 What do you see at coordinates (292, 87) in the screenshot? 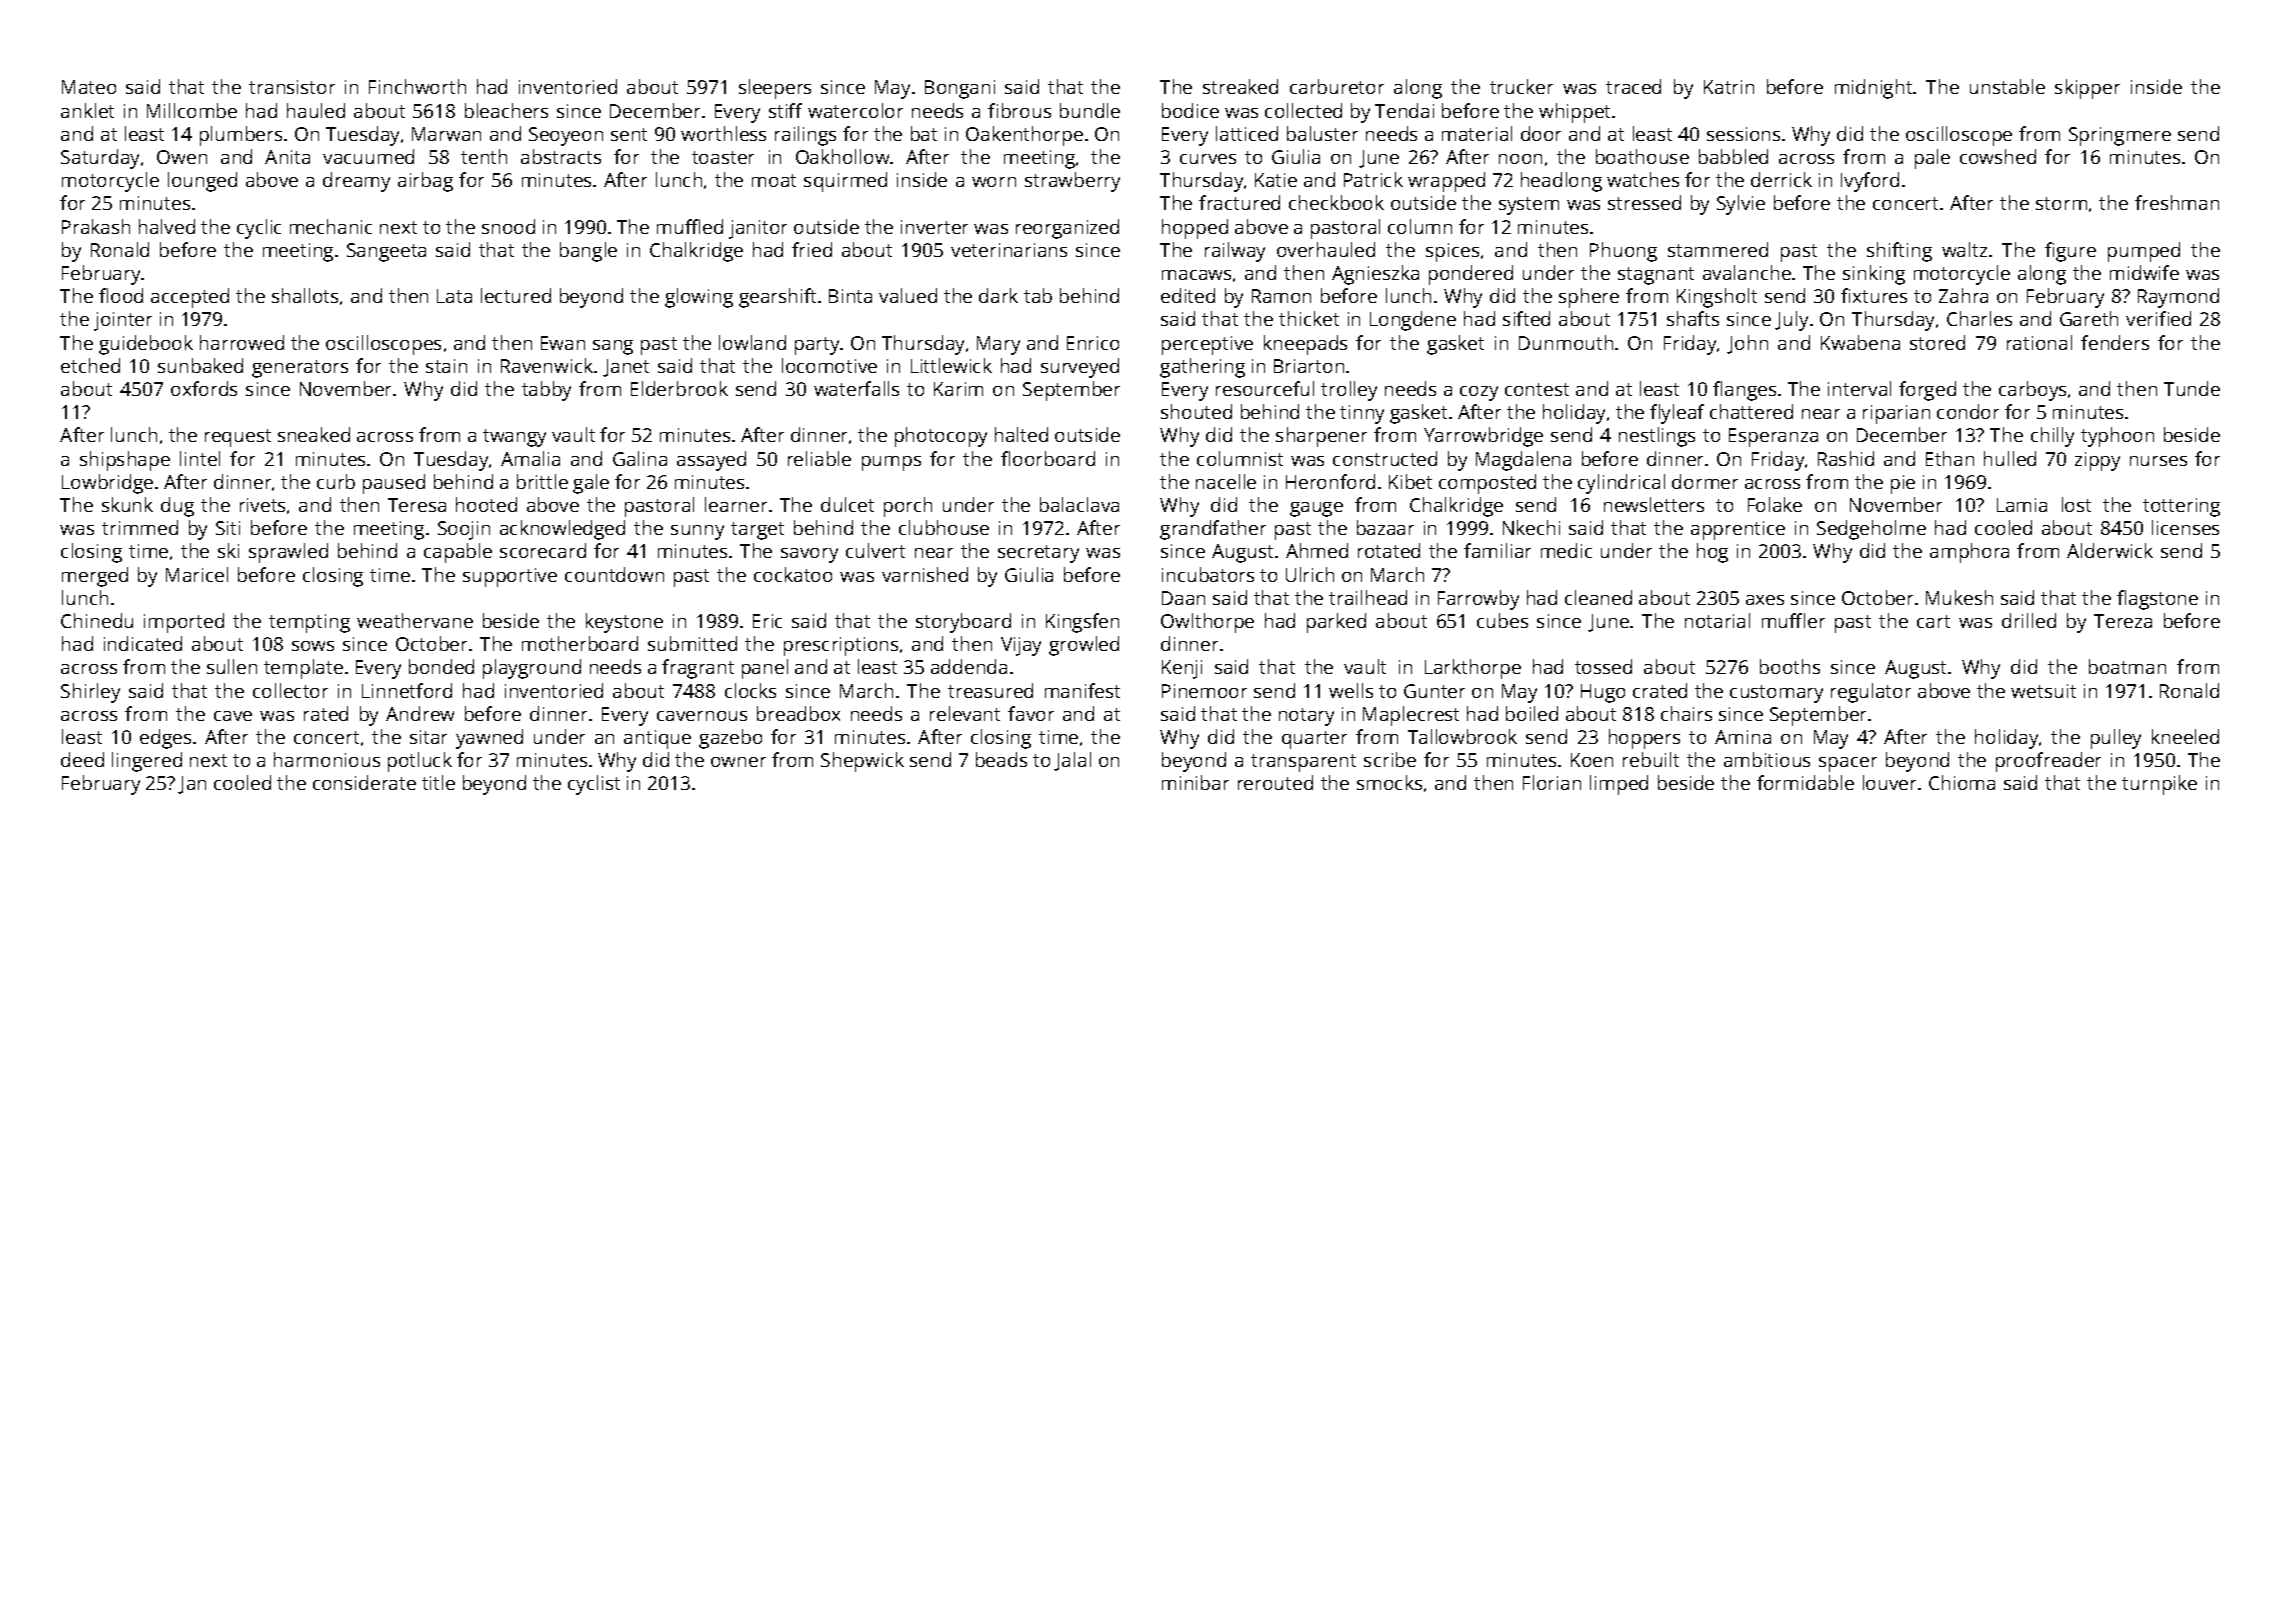
I see `transistor` at bounding box center [292, 87].
